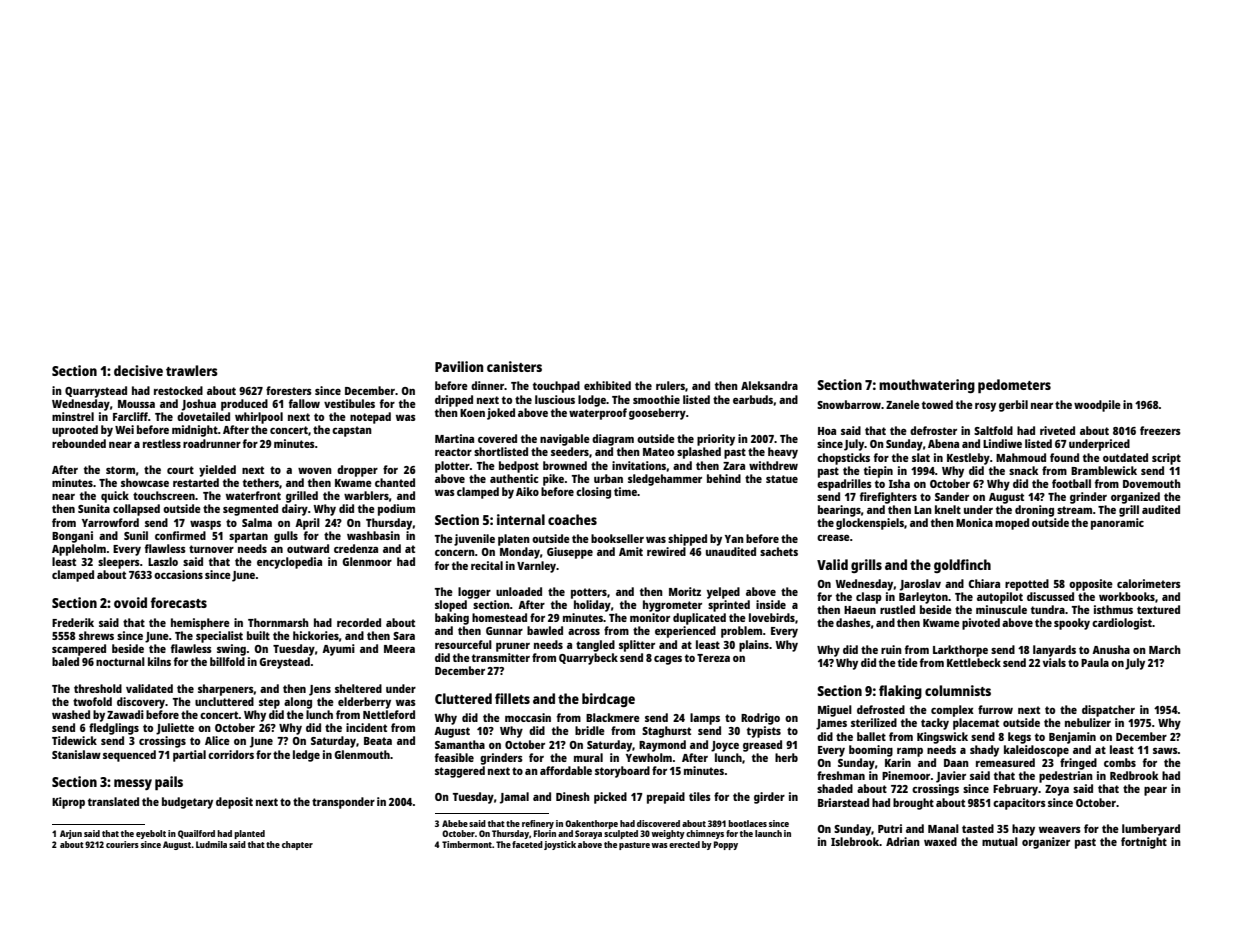  What do you see at coordinates (73, 622) in the page?
I see `Frederik` at bounding box center [73, 622].
